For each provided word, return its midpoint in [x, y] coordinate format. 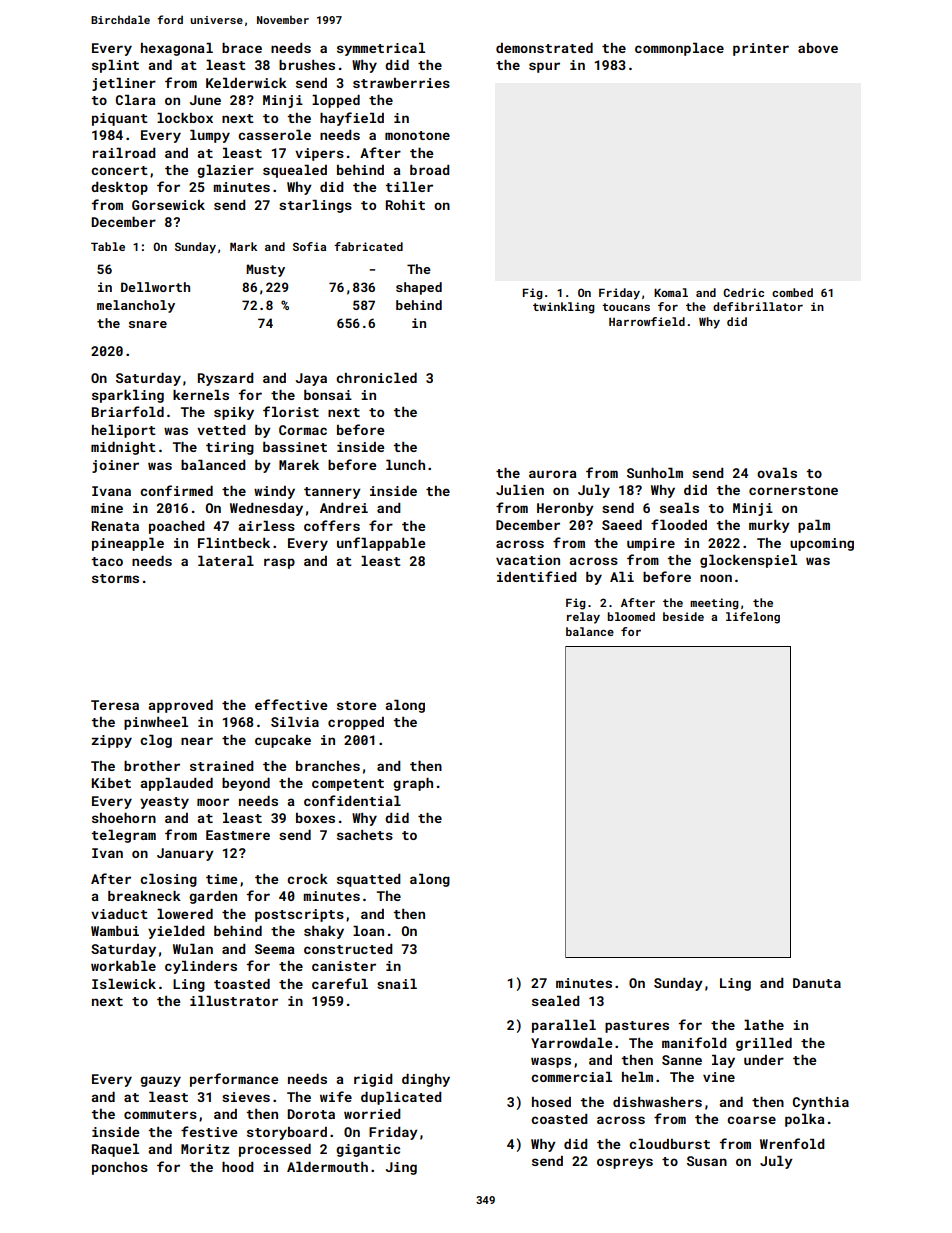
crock [307, 879]
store [357, 705]
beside [683, 616]
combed [792, 292]
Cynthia [821, 1103]
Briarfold [128, 411]
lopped [336, 101]
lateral [226, 561]
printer [761, 49]
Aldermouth [327, 1167]
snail [397, 984]
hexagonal [177, 49]
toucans [626, 307]
